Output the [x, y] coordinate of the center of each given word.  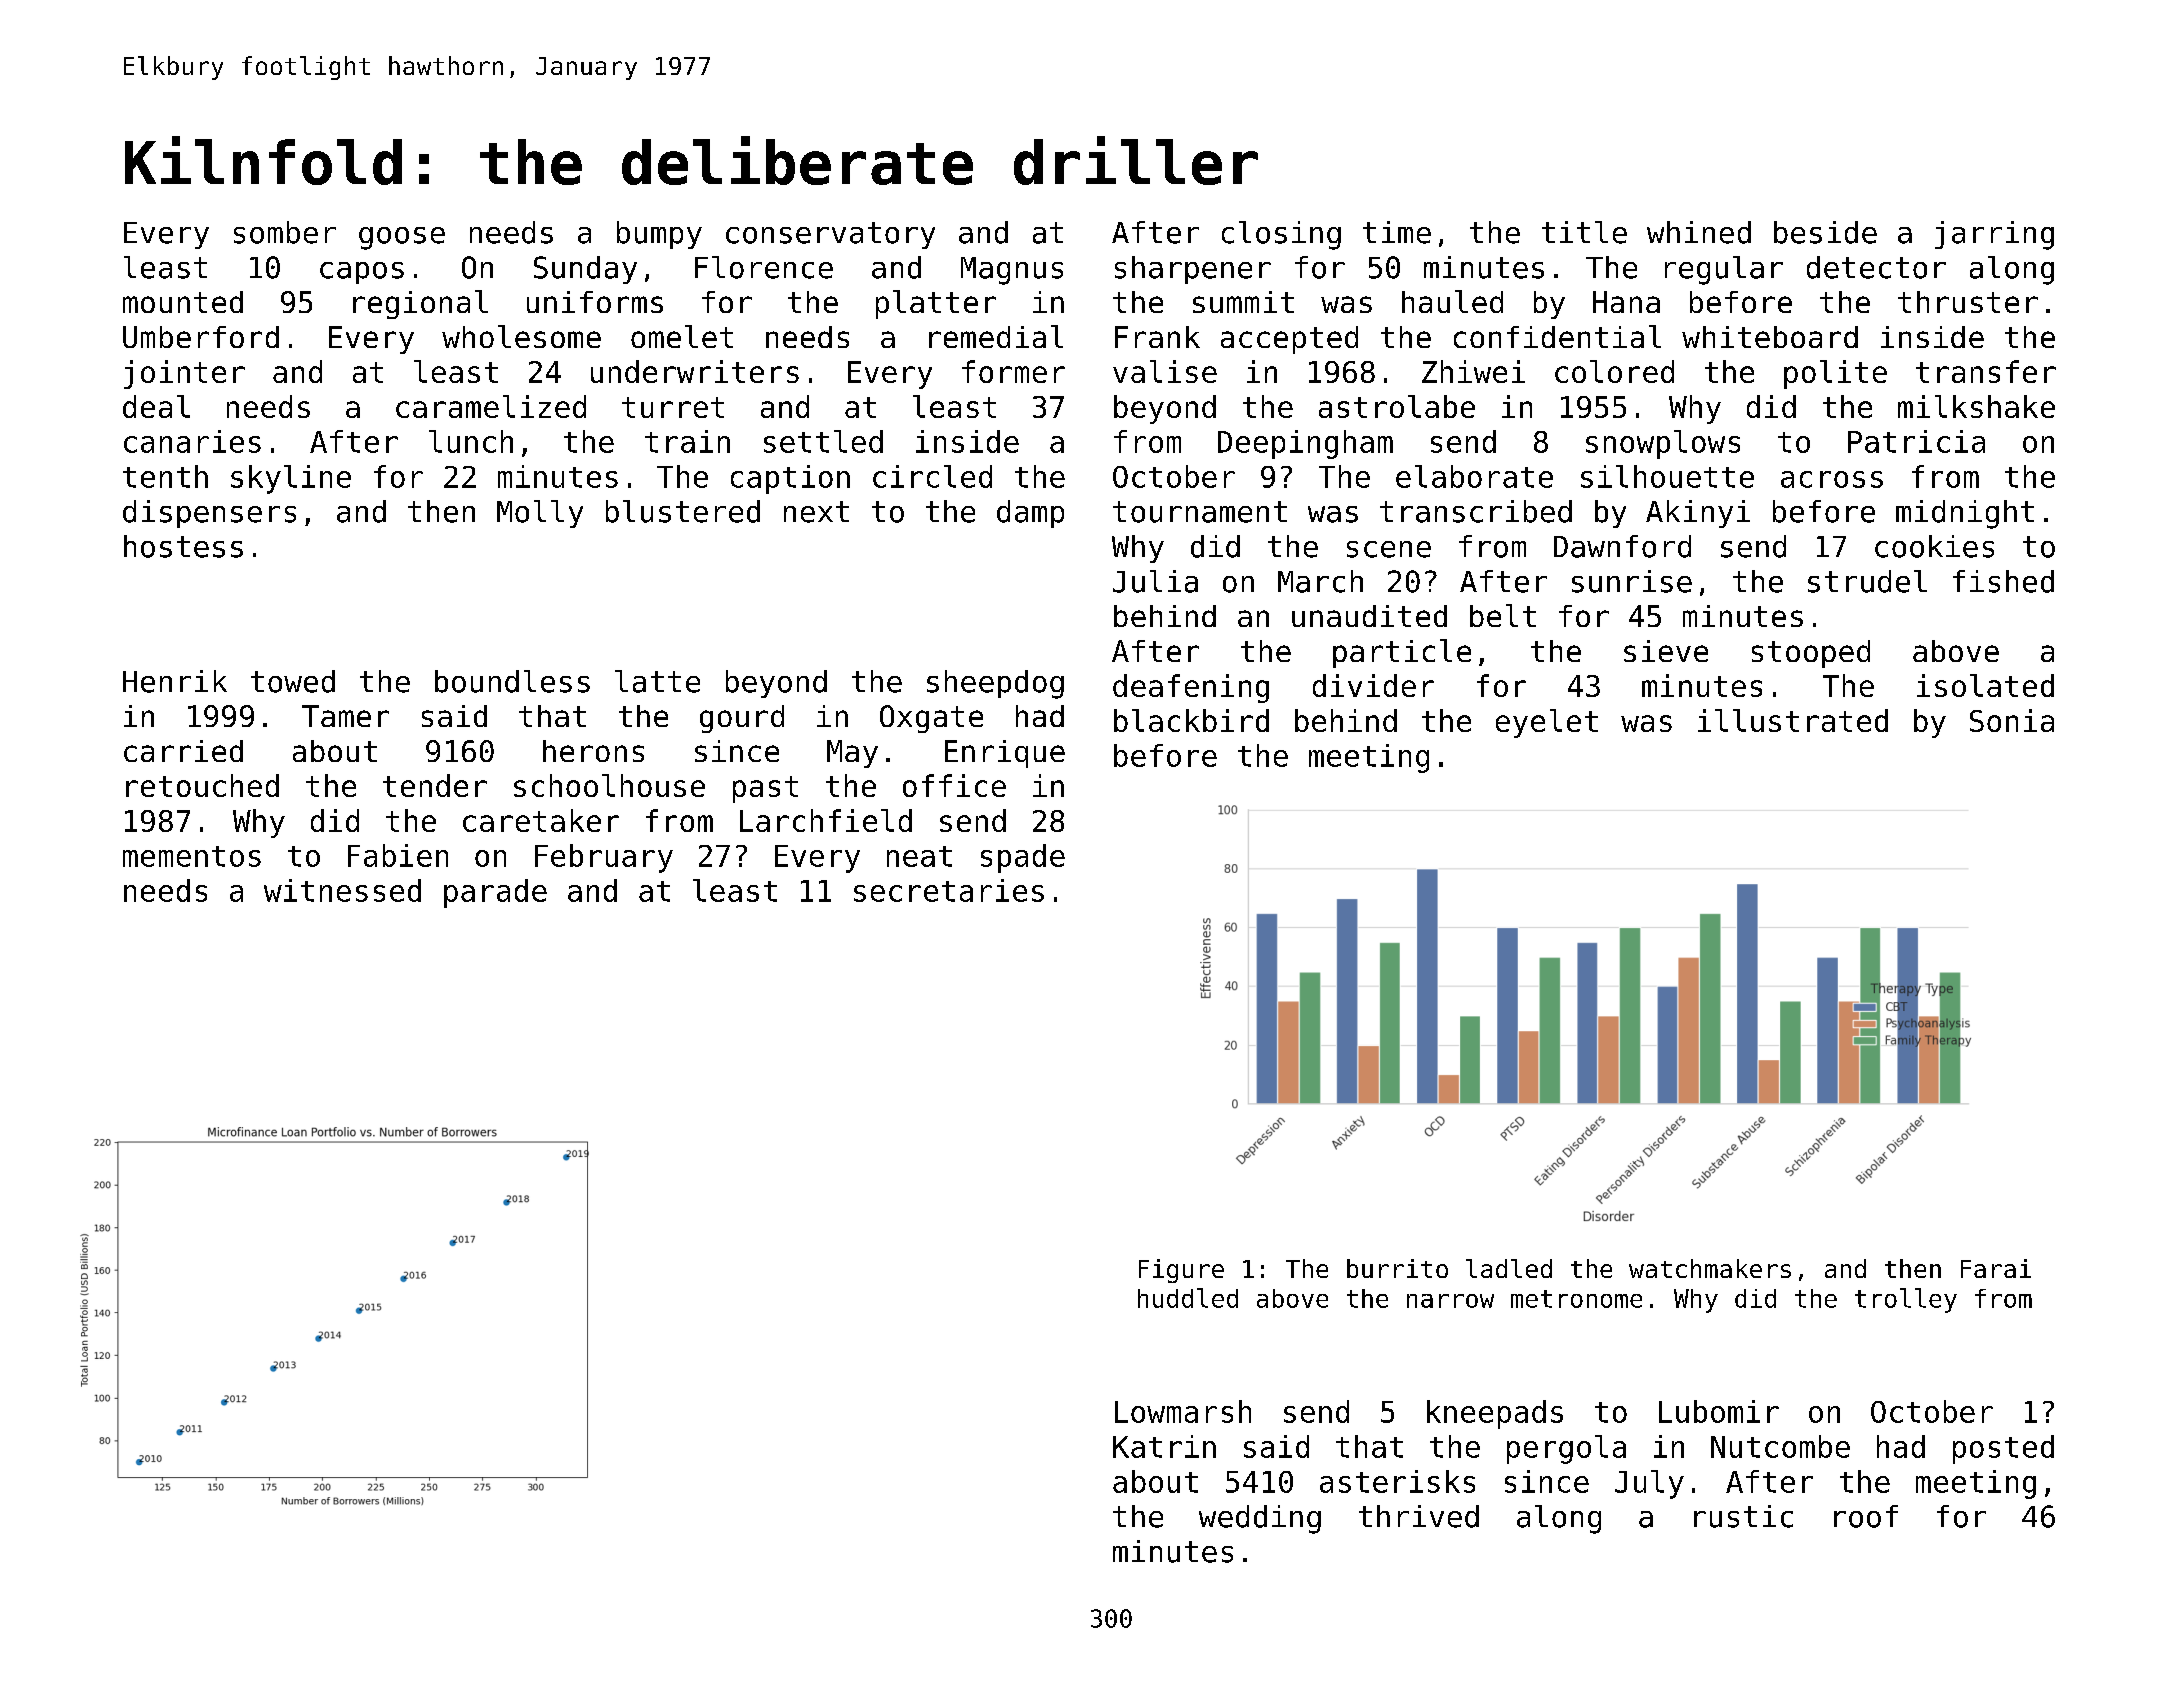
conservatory [830, 235]
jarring [1994, 235]
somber [285, 232]
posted [2003, 1449]
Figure [1181, 1271]
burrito [1397, 1268]
